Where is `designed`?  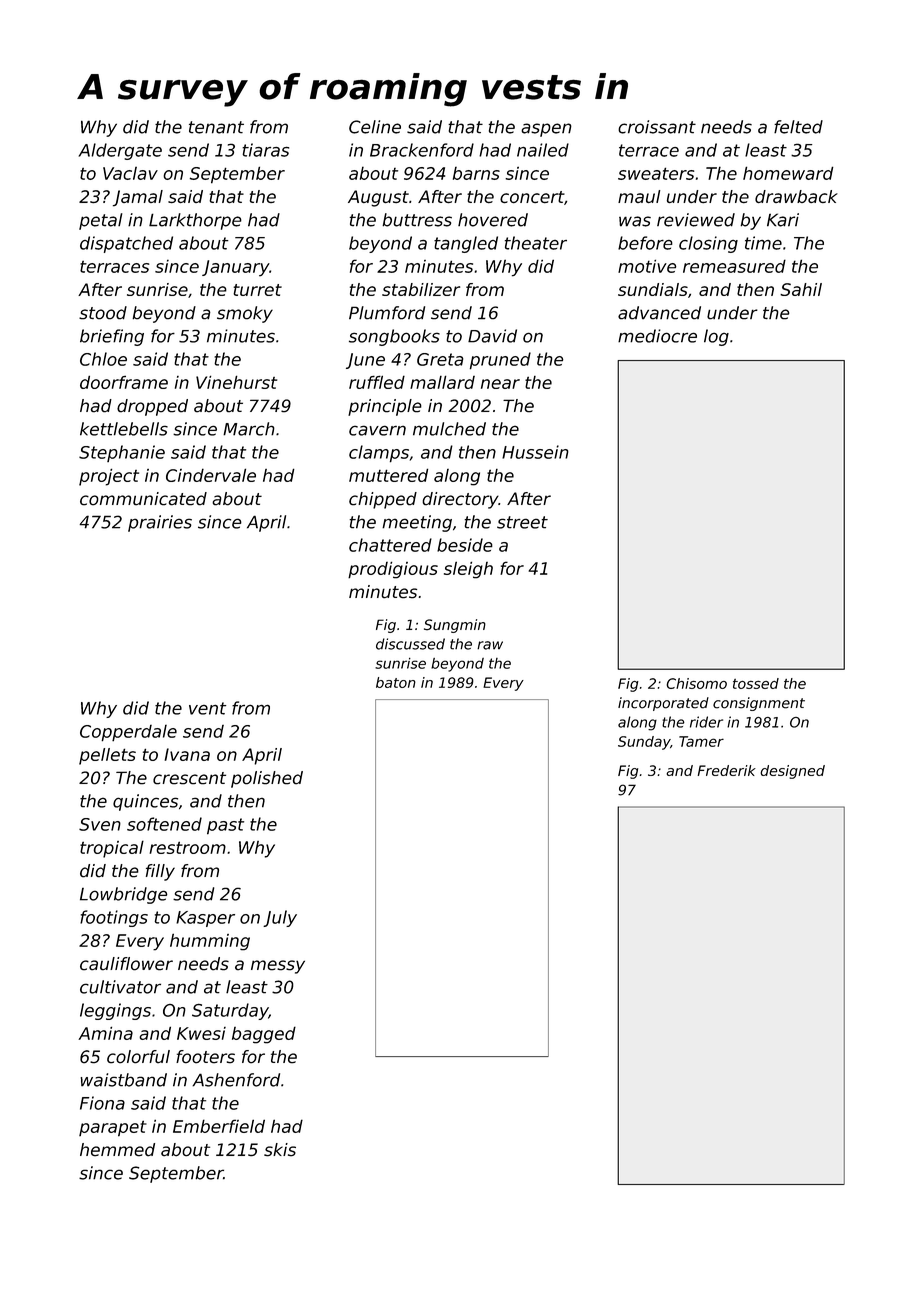
designed is located at coordinates (792, 772).
